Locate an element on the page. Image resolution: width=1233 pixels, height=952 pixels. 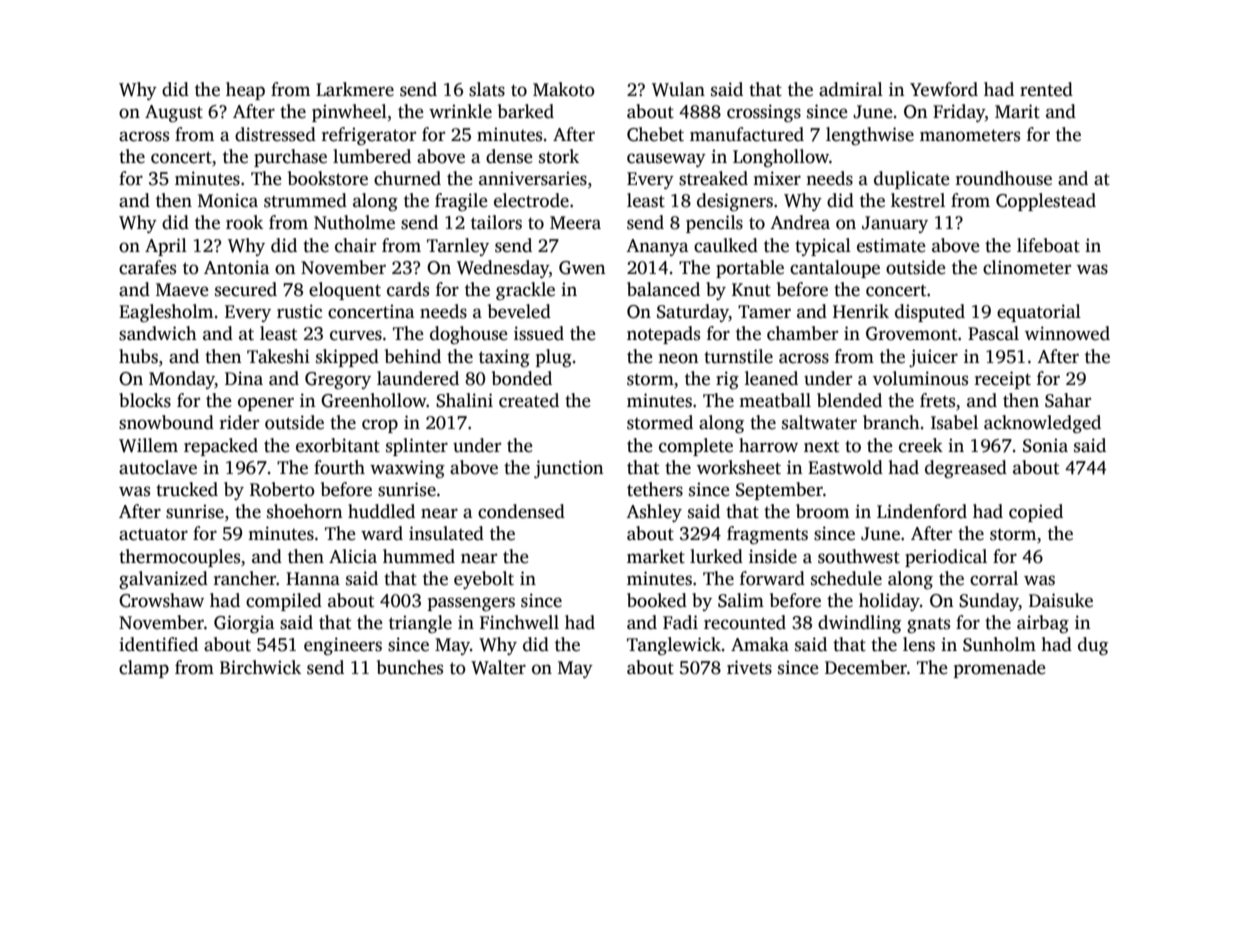
Birchwick is located at coordinates (260, 667).
